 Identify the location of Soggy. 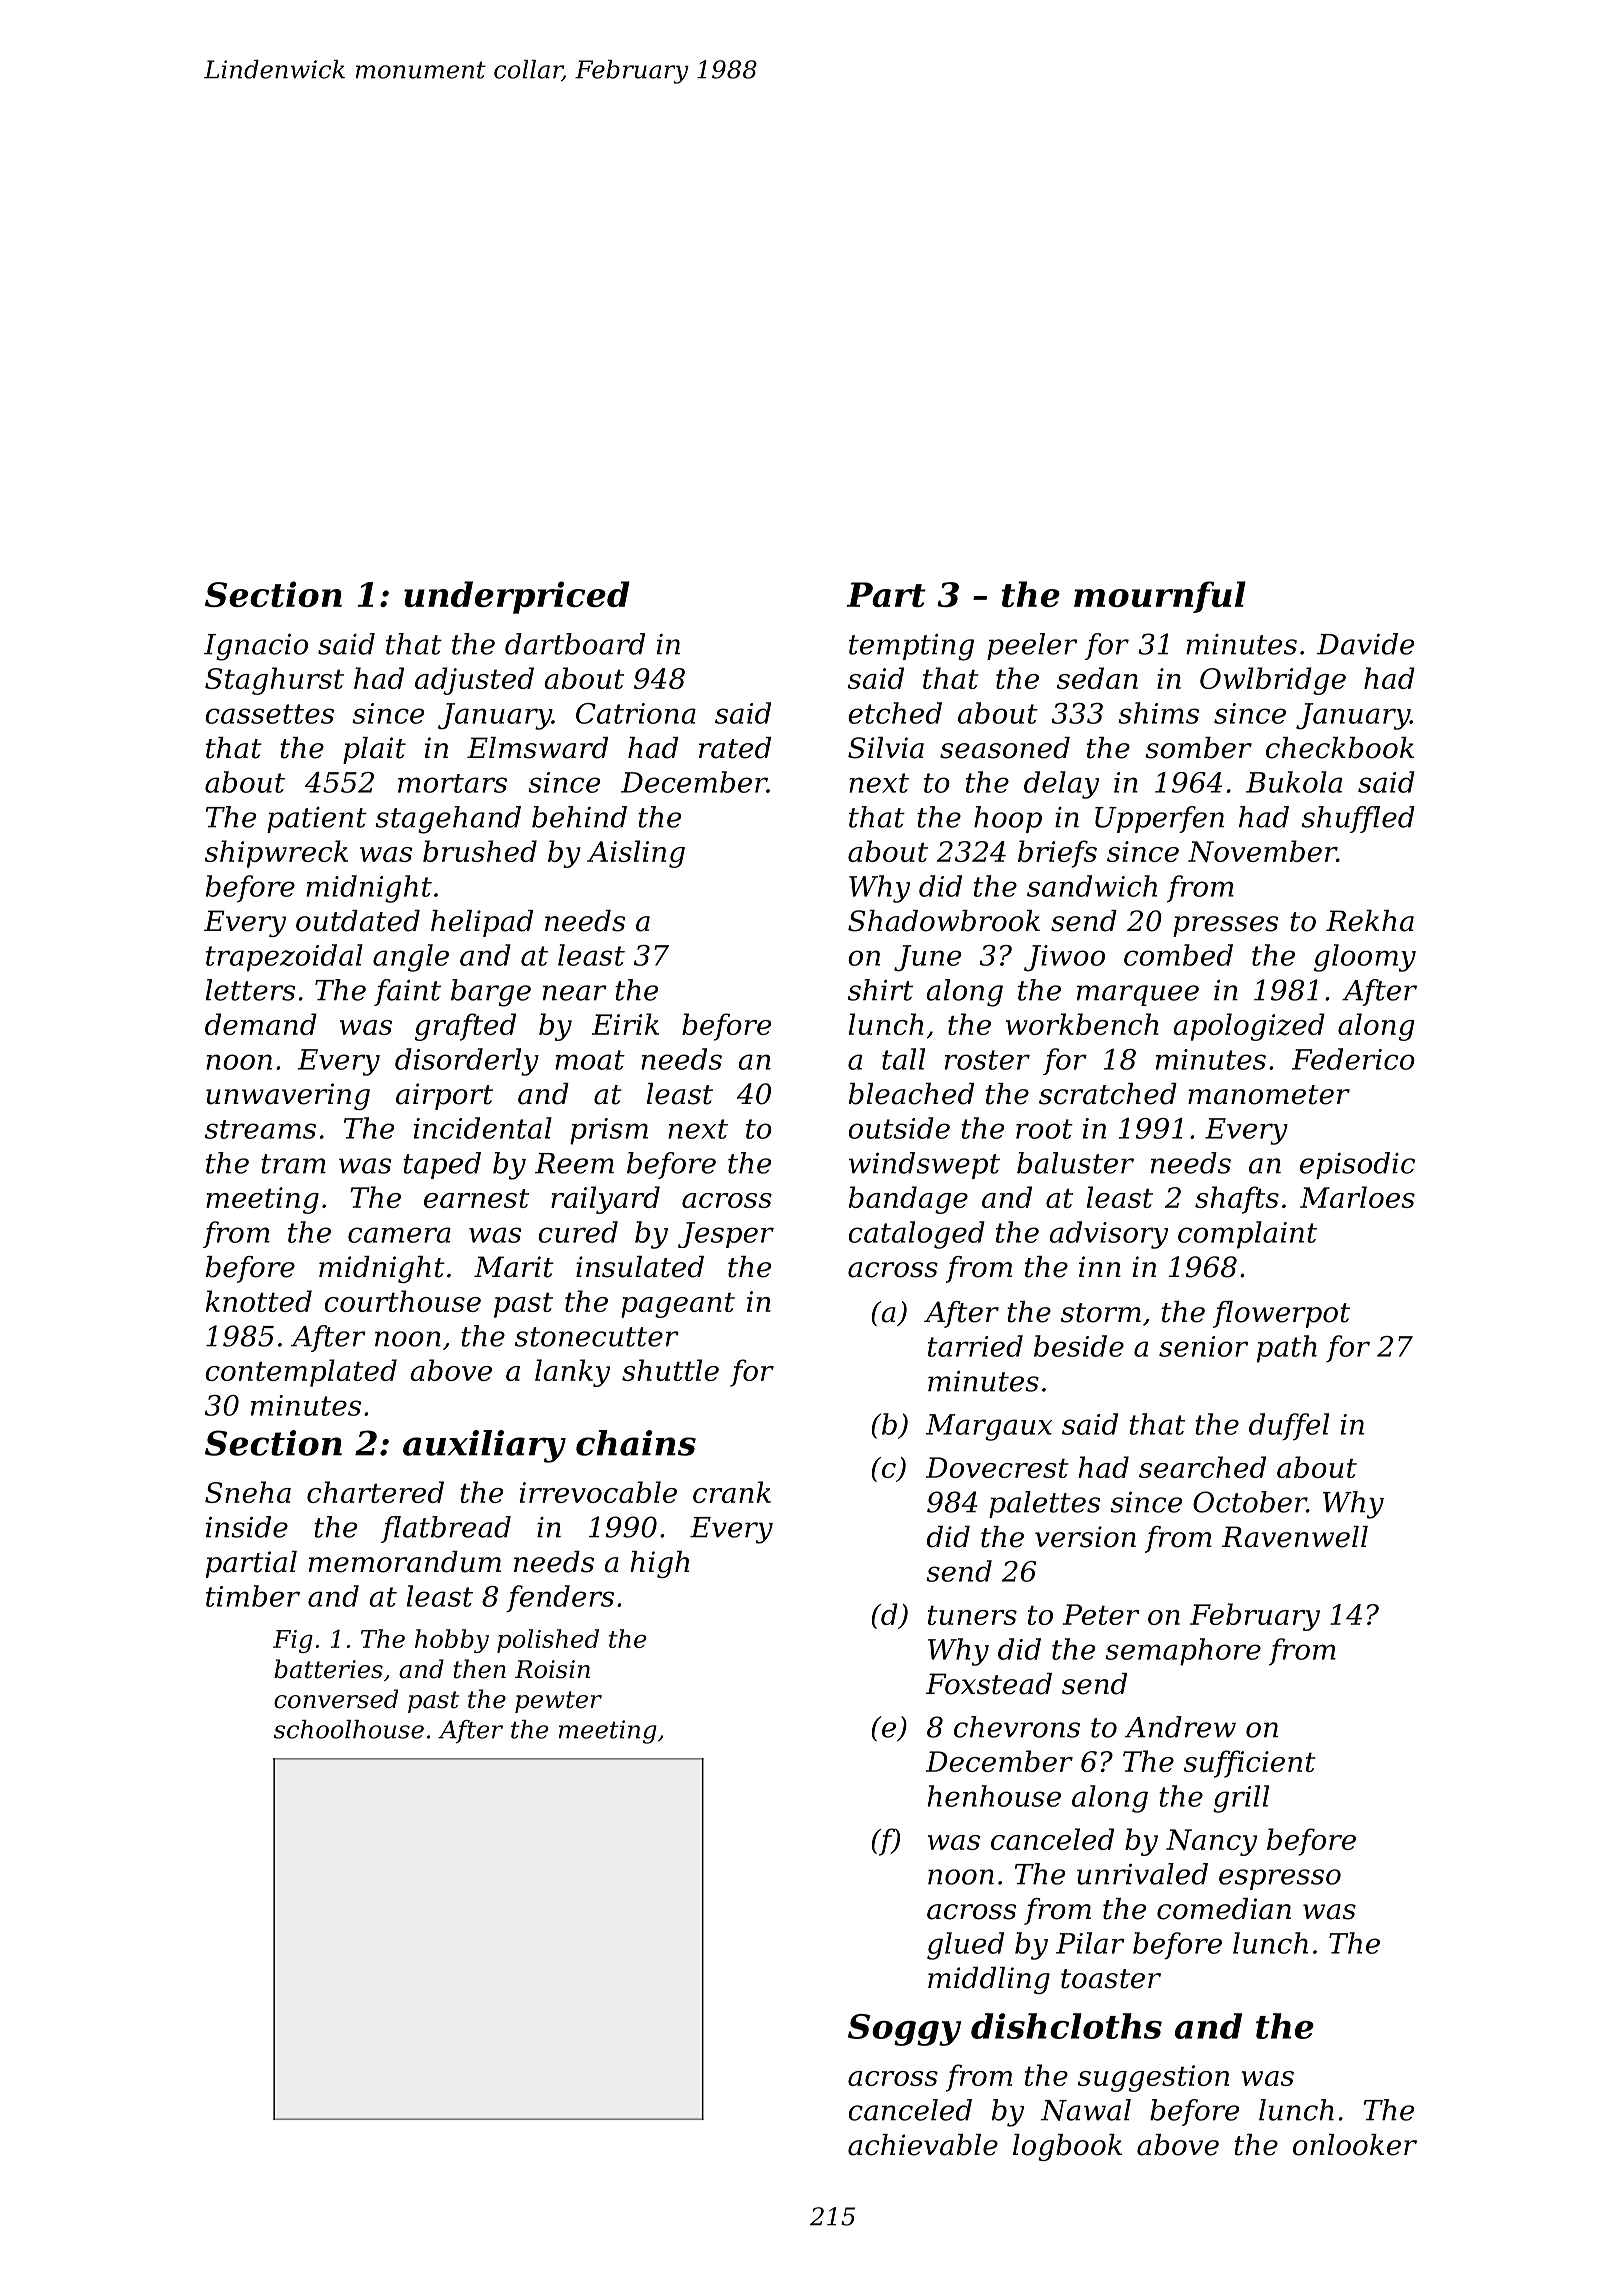
(904, 2030).
